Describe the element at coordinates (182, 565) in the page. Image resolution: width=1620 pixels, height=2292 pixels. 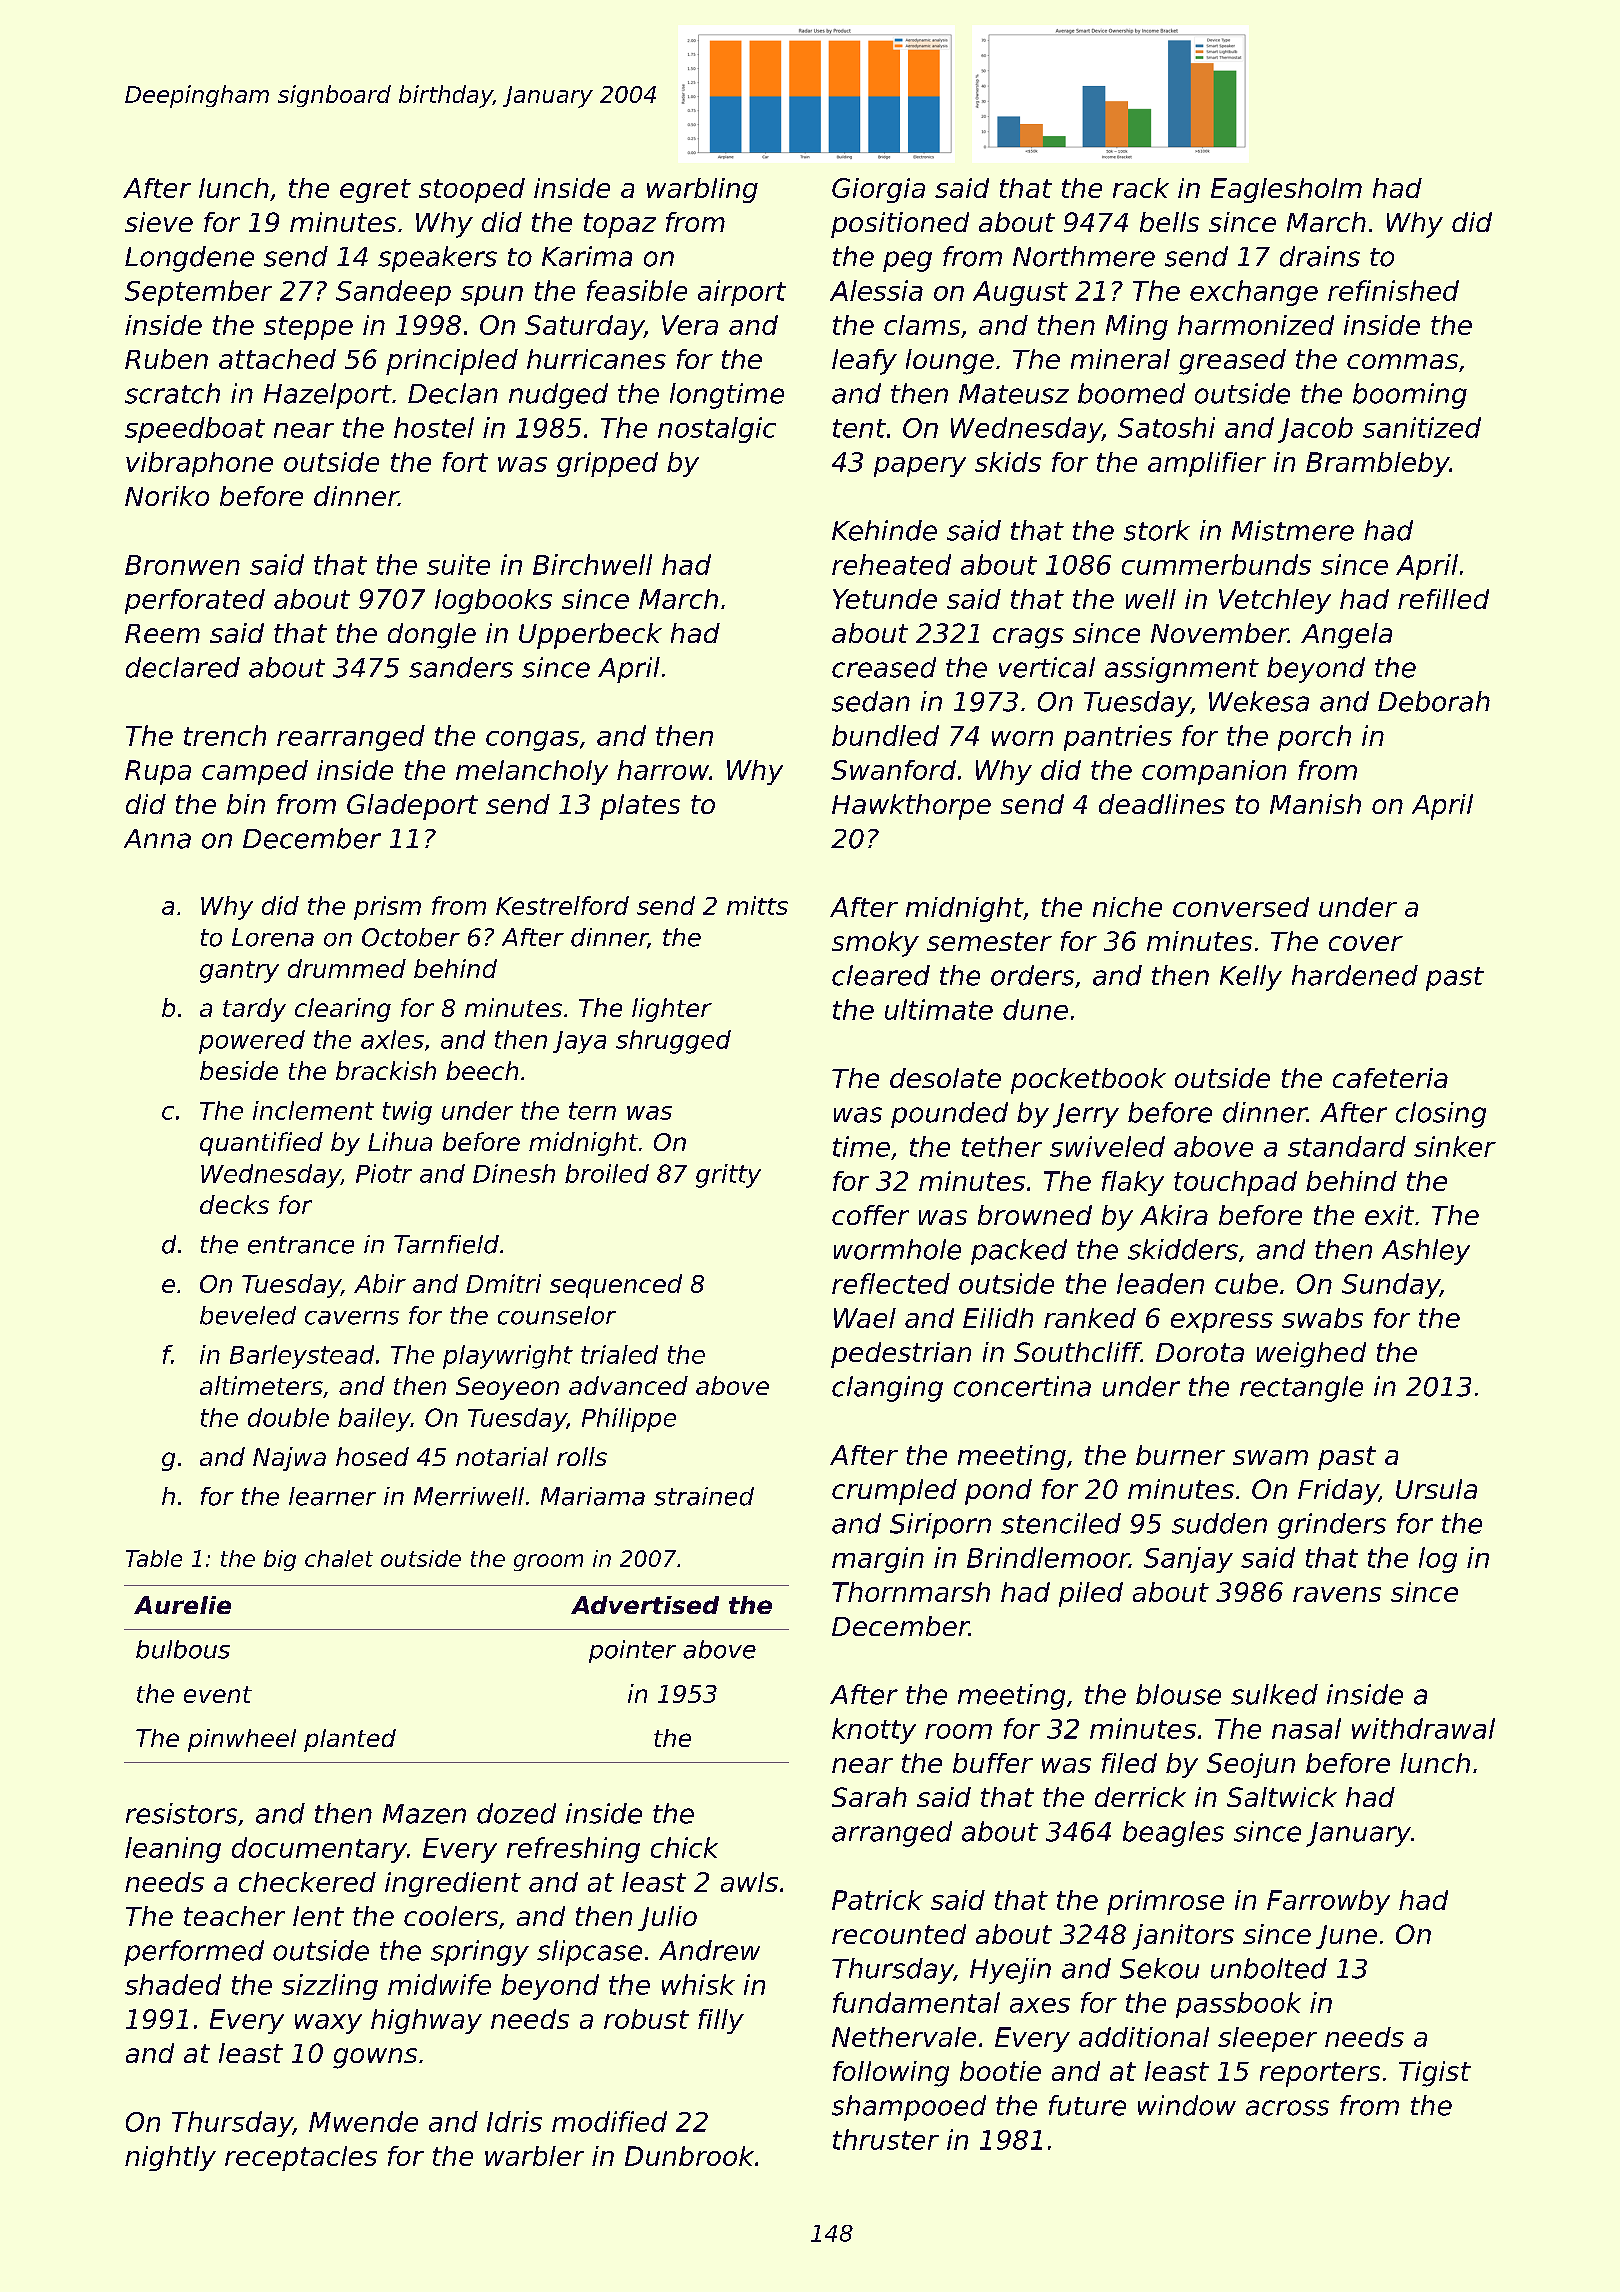
I see `Bronwen` at that location.
